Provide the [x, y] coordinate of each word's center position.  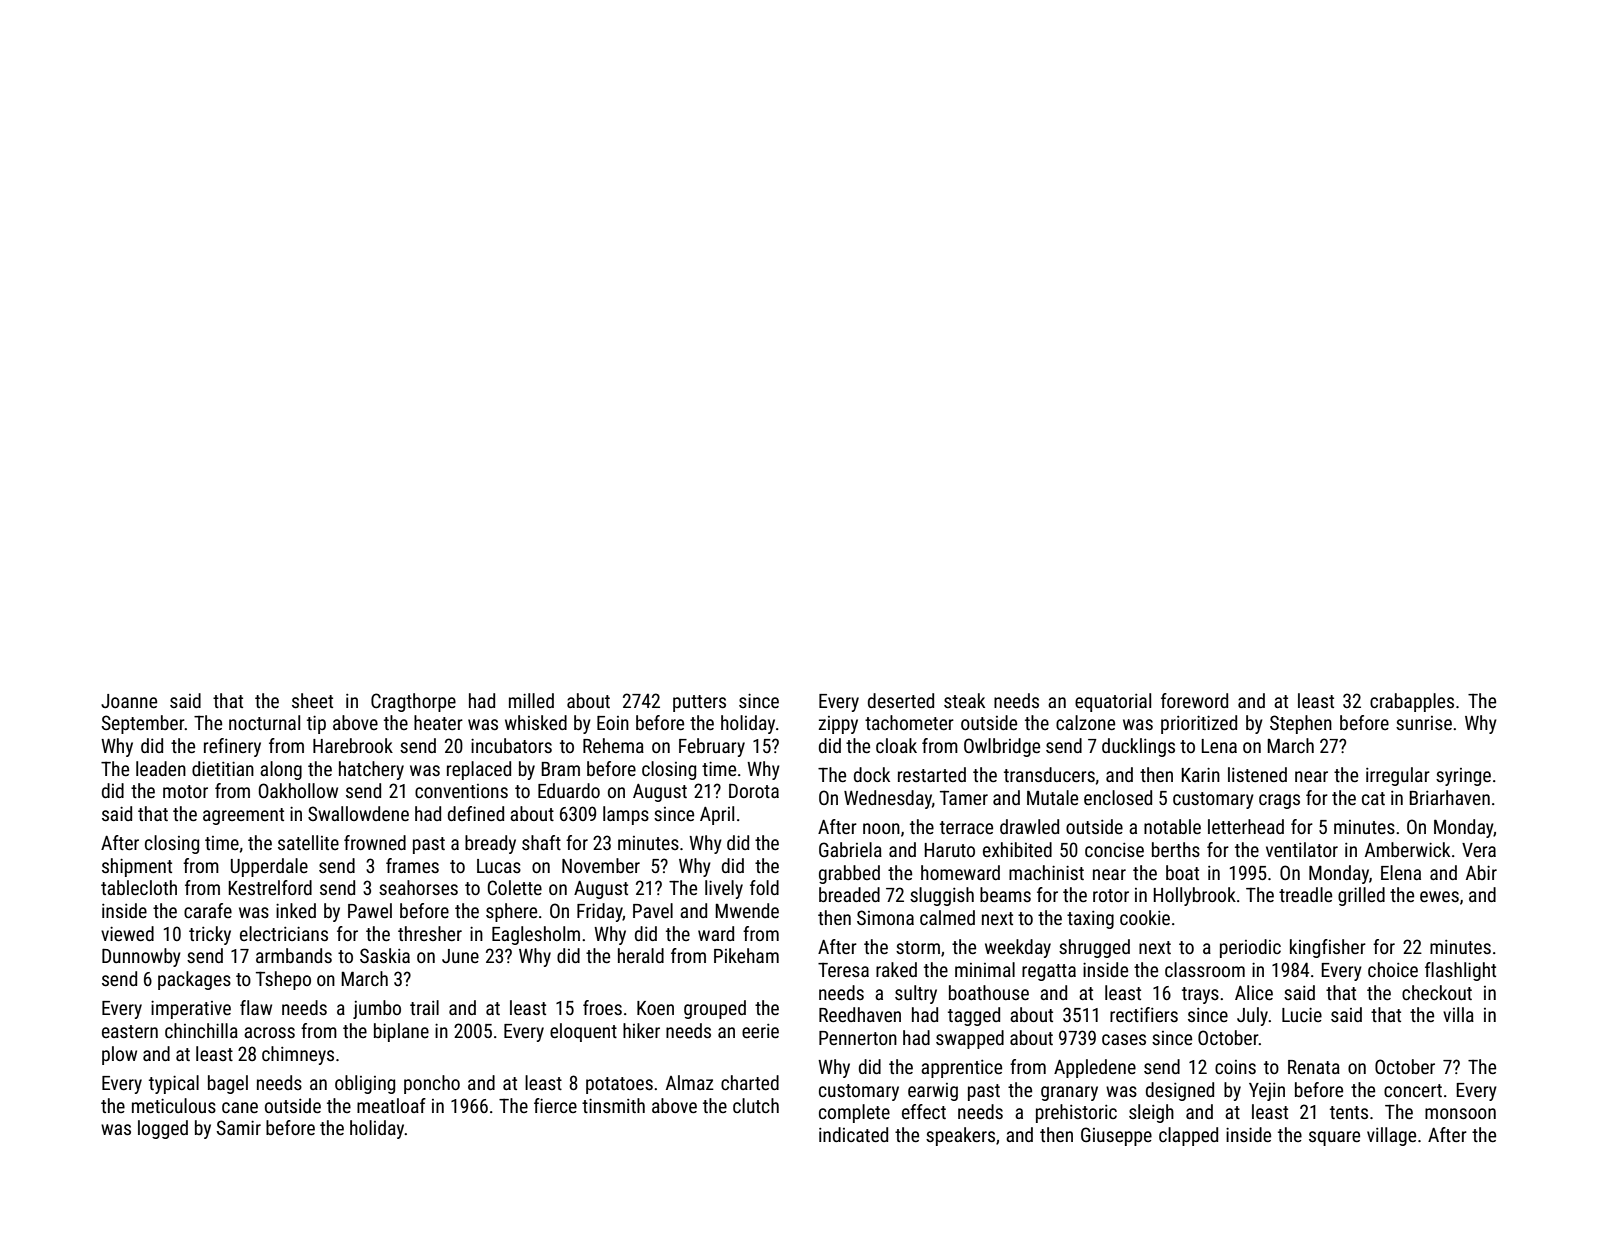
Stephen [1301, 724]
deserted [901, 700]
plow [119, 1055]
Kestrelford [270, 887]
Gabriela [850, 849]
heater [438, 722]
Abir [1481, 872]
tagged [974, 1016]
